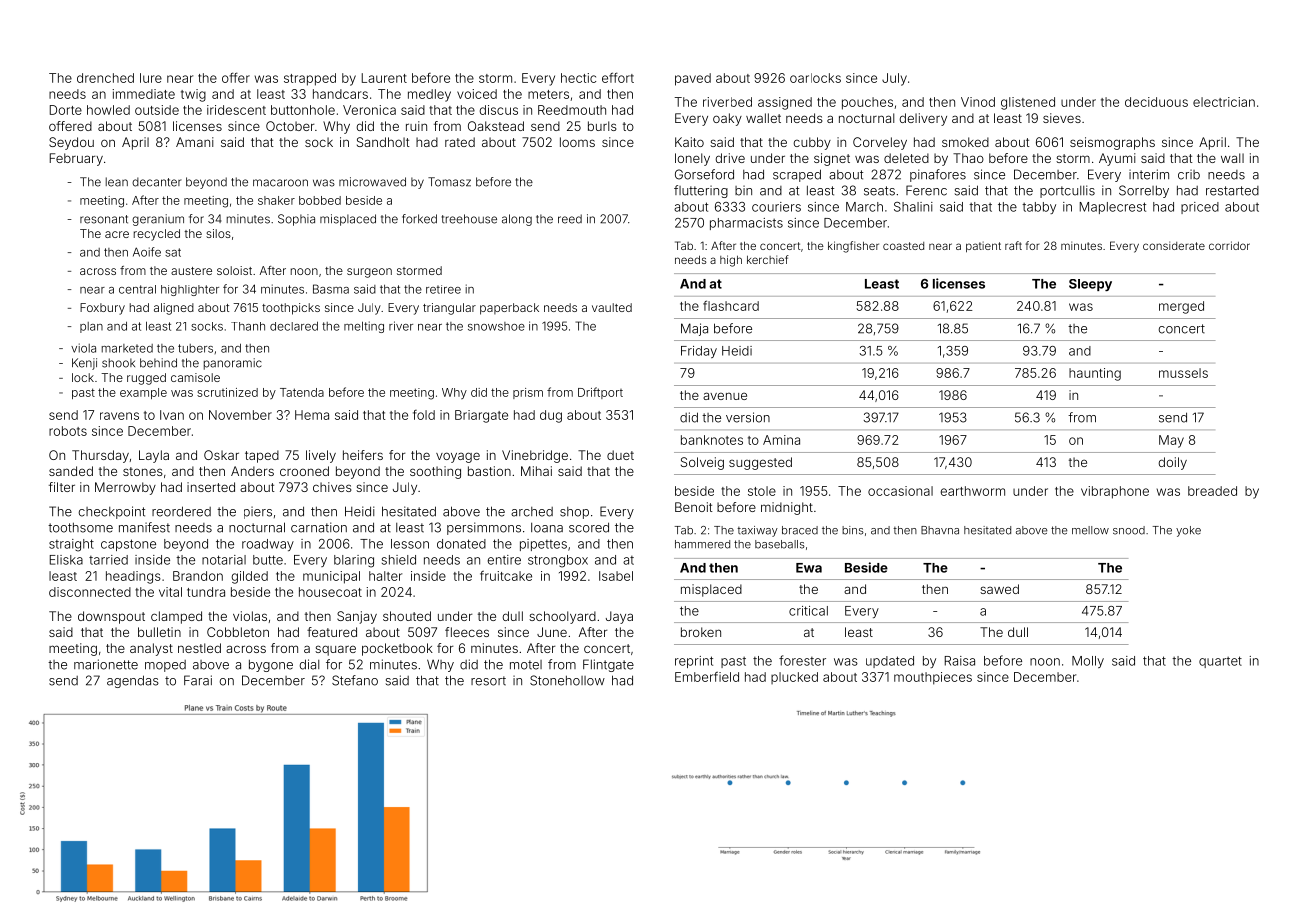 Image resolution: width=1308 pixels, height=924 pixels. Describe the element at coordinates (467, 632) in the page. I see `fleeces` at that location.
